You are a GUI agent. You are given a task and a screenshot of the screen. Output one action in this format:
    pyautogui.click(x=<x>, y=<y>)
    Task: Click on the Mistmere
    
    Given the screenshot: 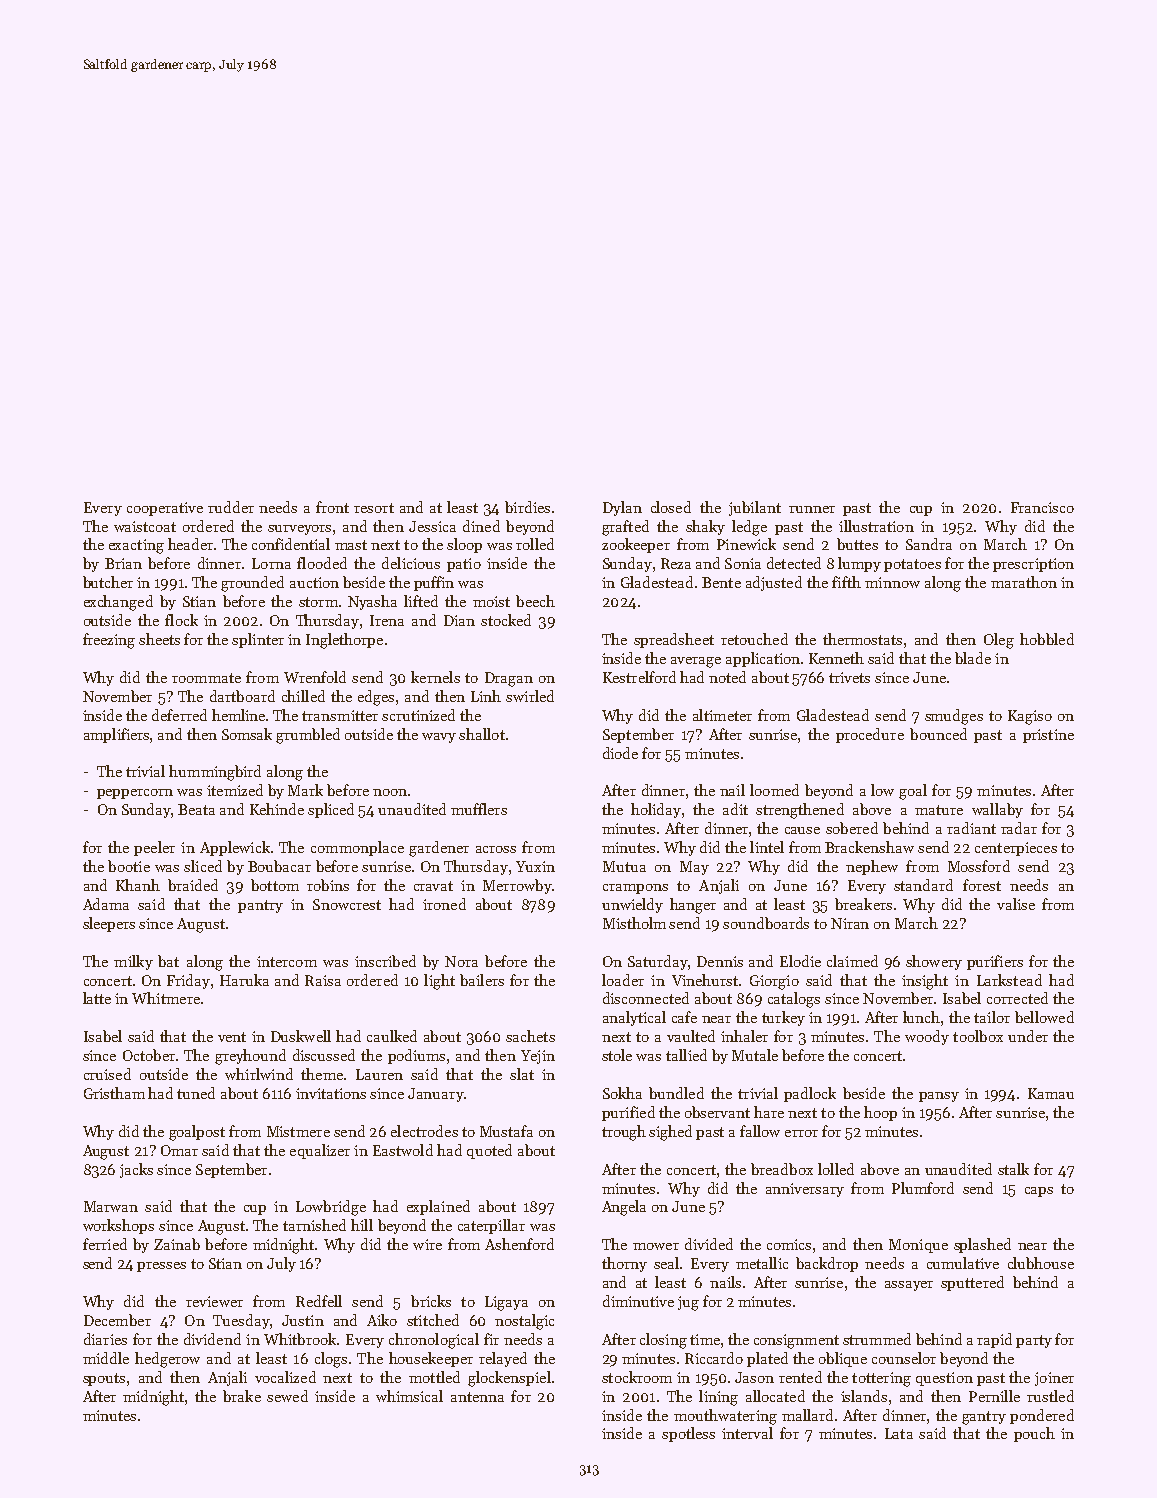 What is the action you would take?
    pyautogui.click(x=298, y=1131)
